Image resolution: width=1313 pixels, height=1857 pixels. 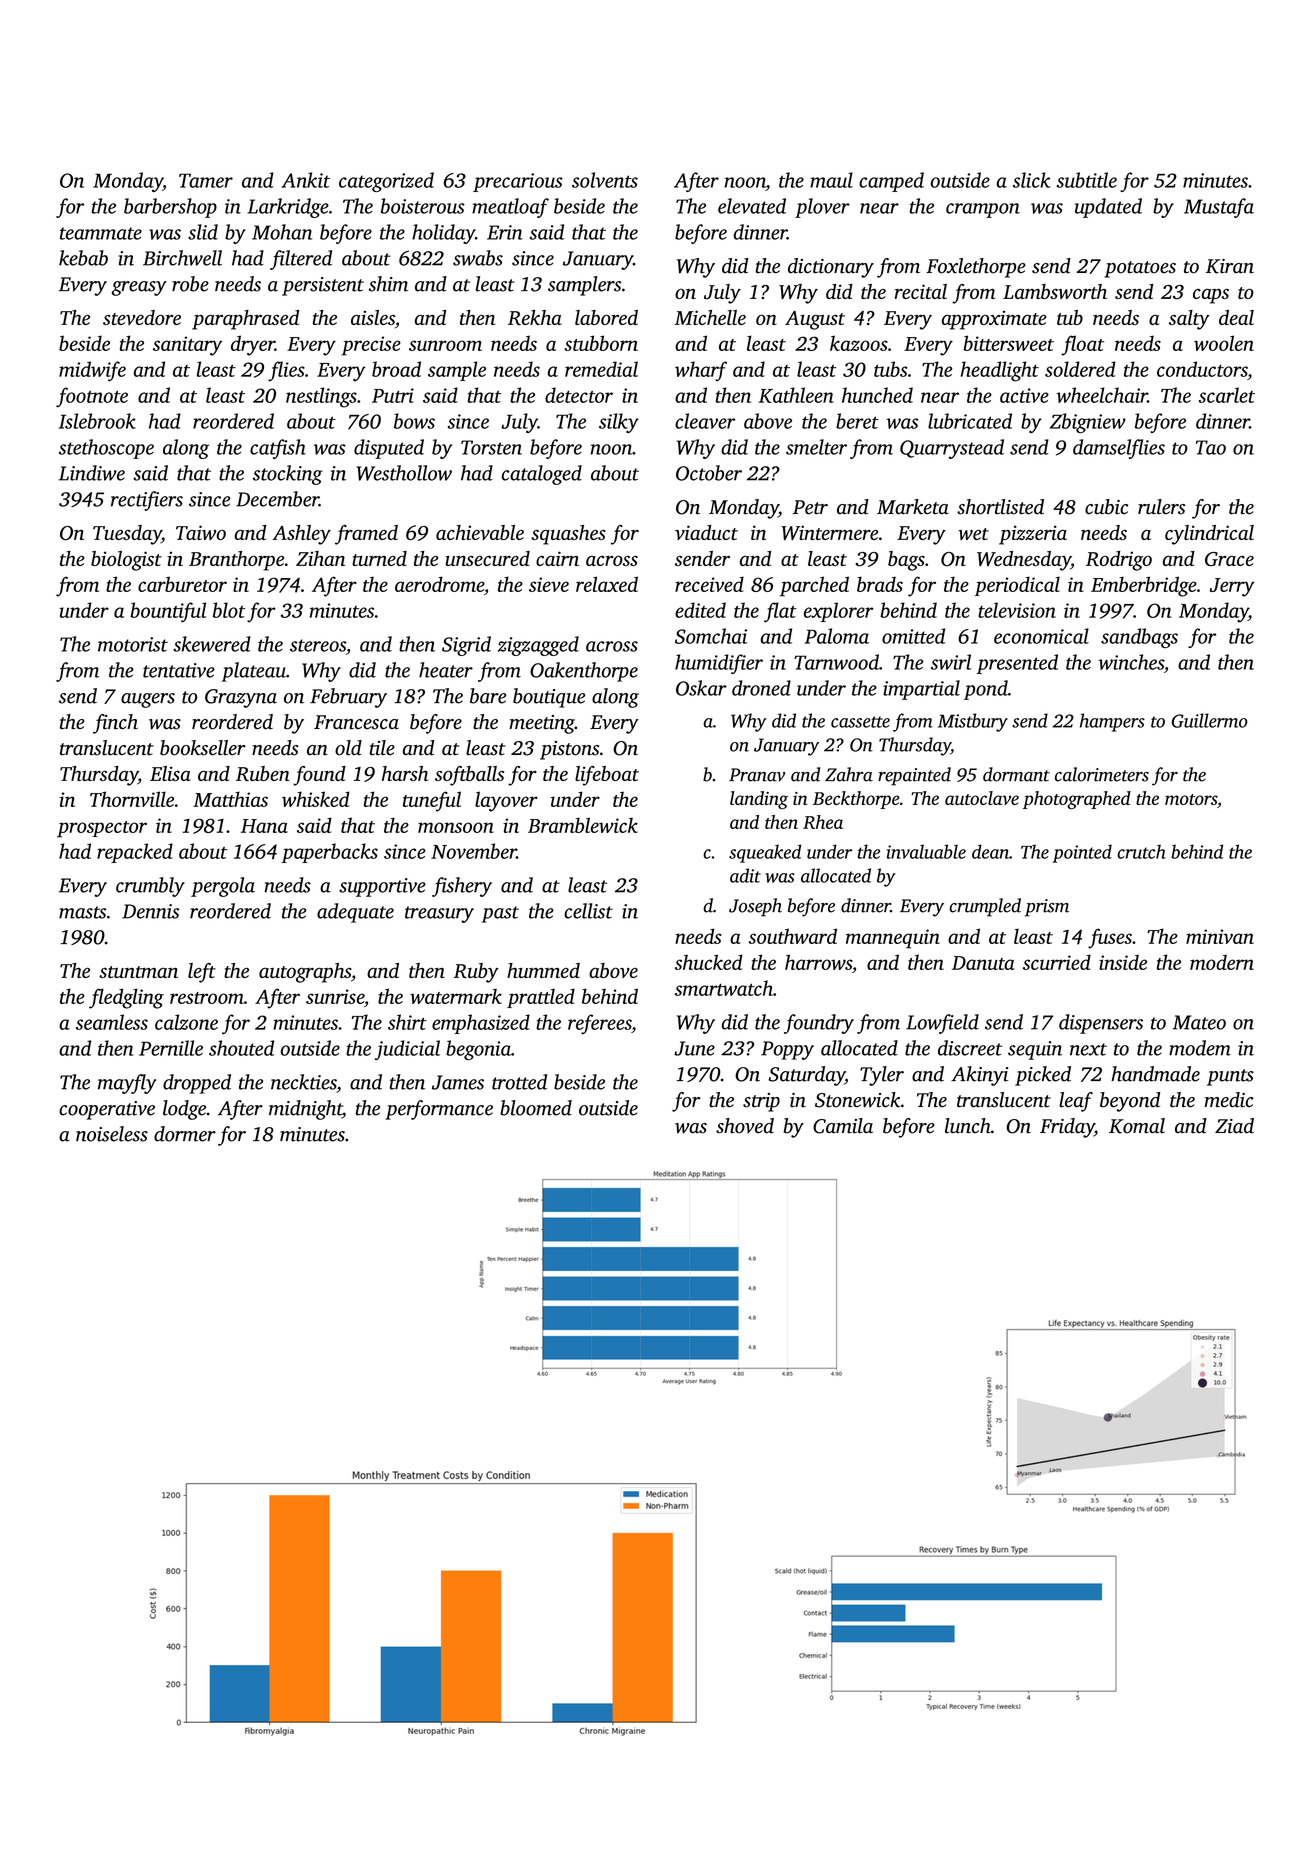 What do you see at coordinates (1008, 343) in the screenshot?
I see `bittersweet` at bounding box center [1008, 343].
